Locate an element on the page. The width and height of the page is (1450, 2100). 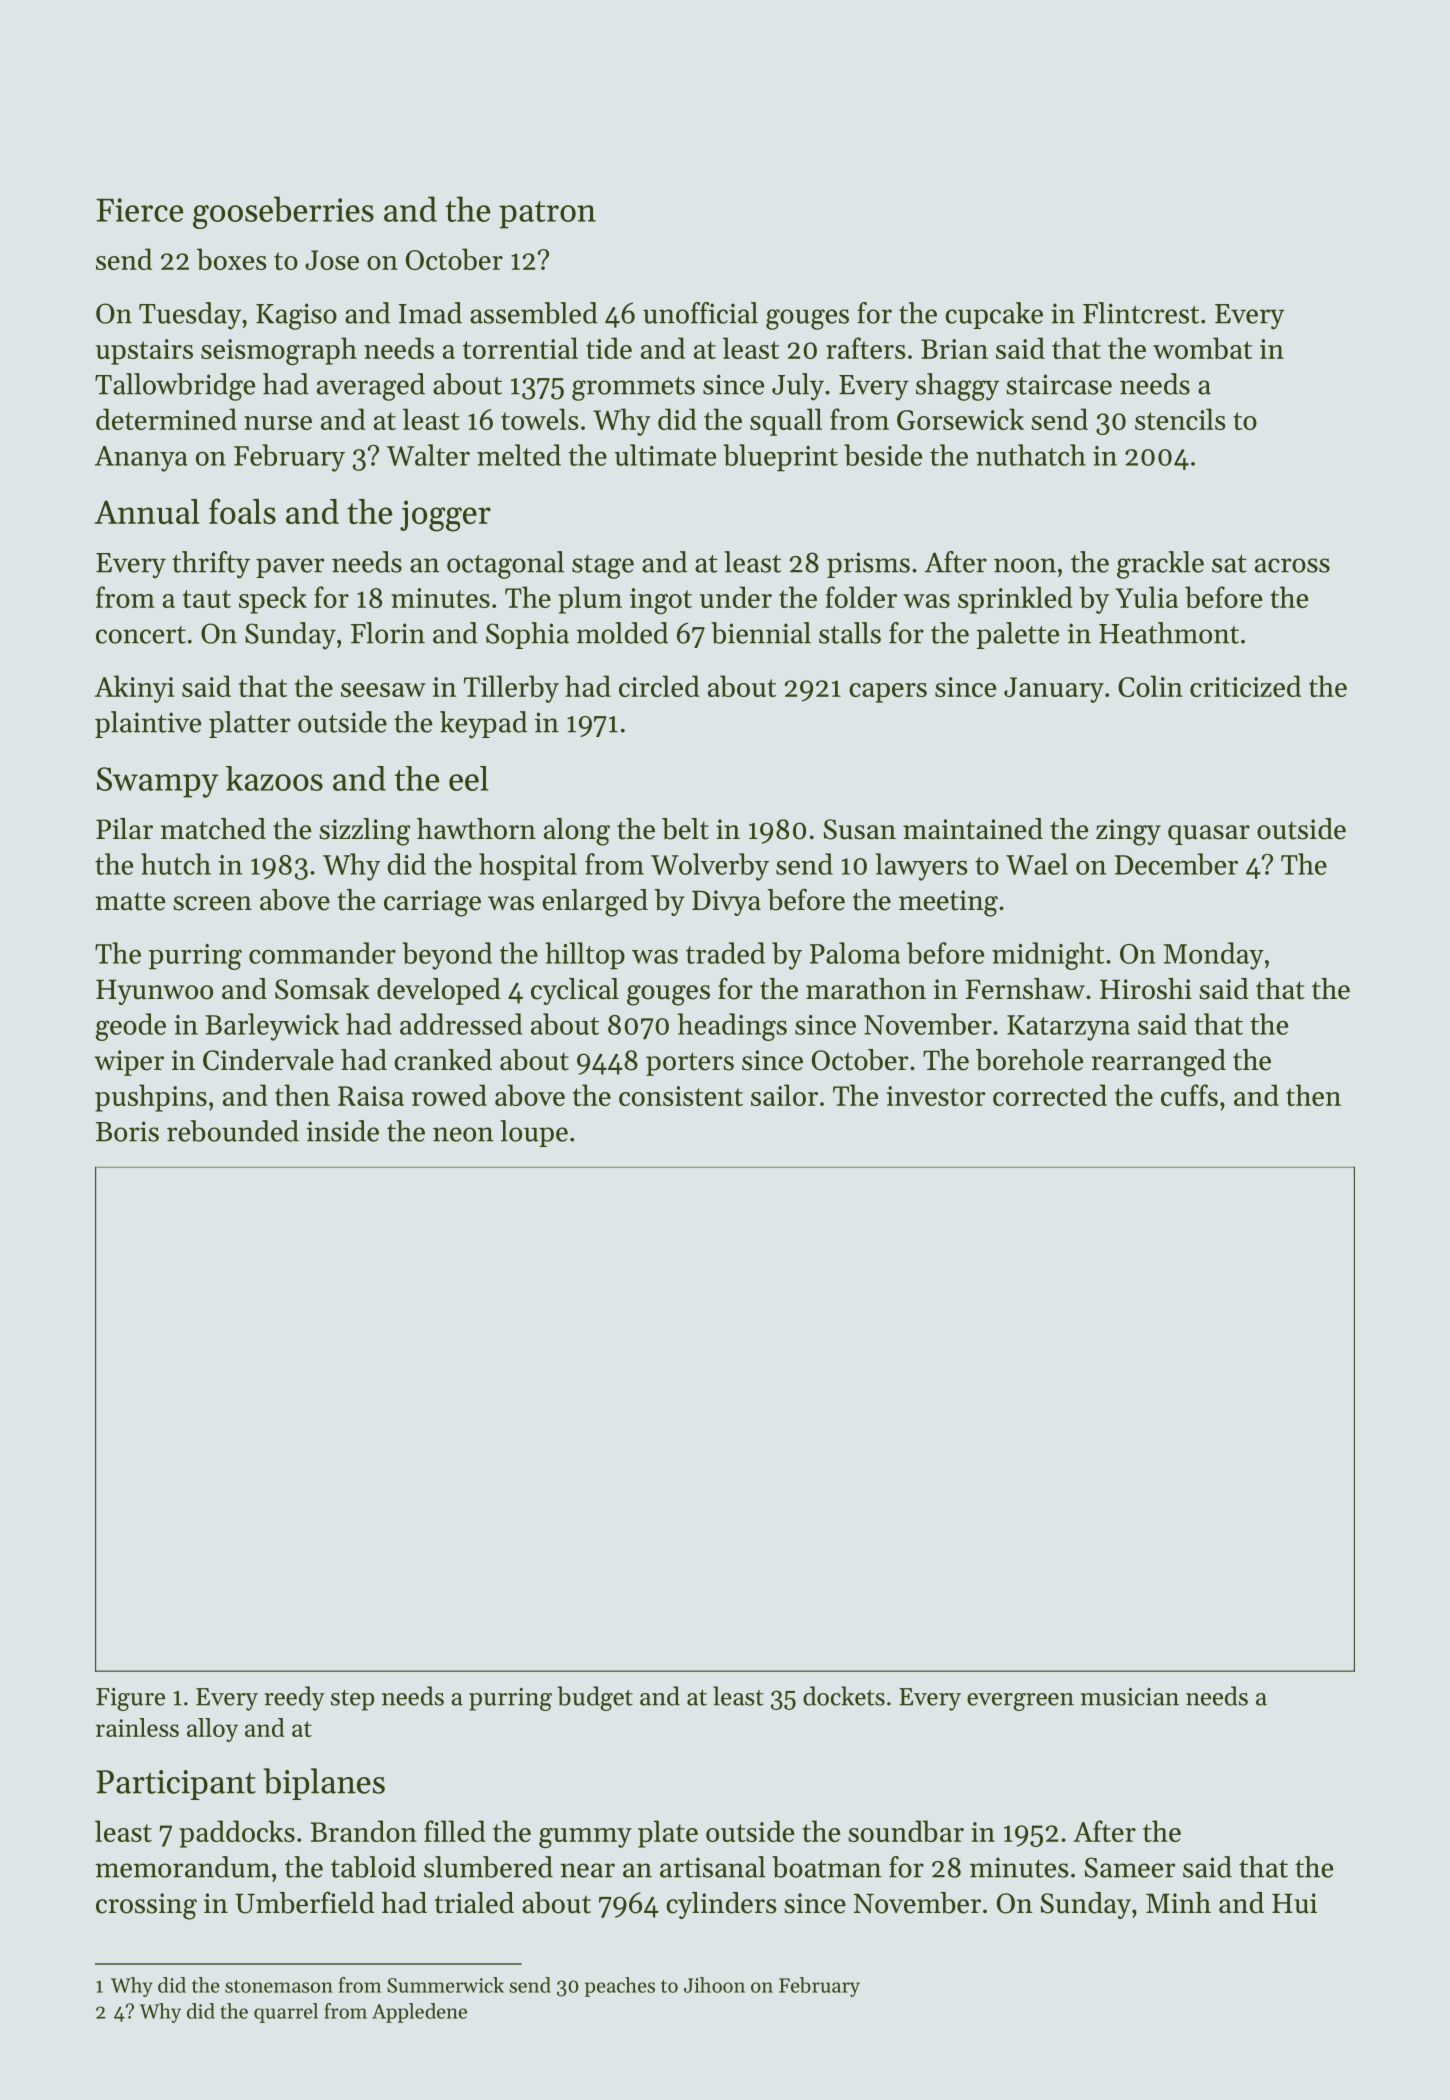
Wolverby is located at coordinates (710, 867).
